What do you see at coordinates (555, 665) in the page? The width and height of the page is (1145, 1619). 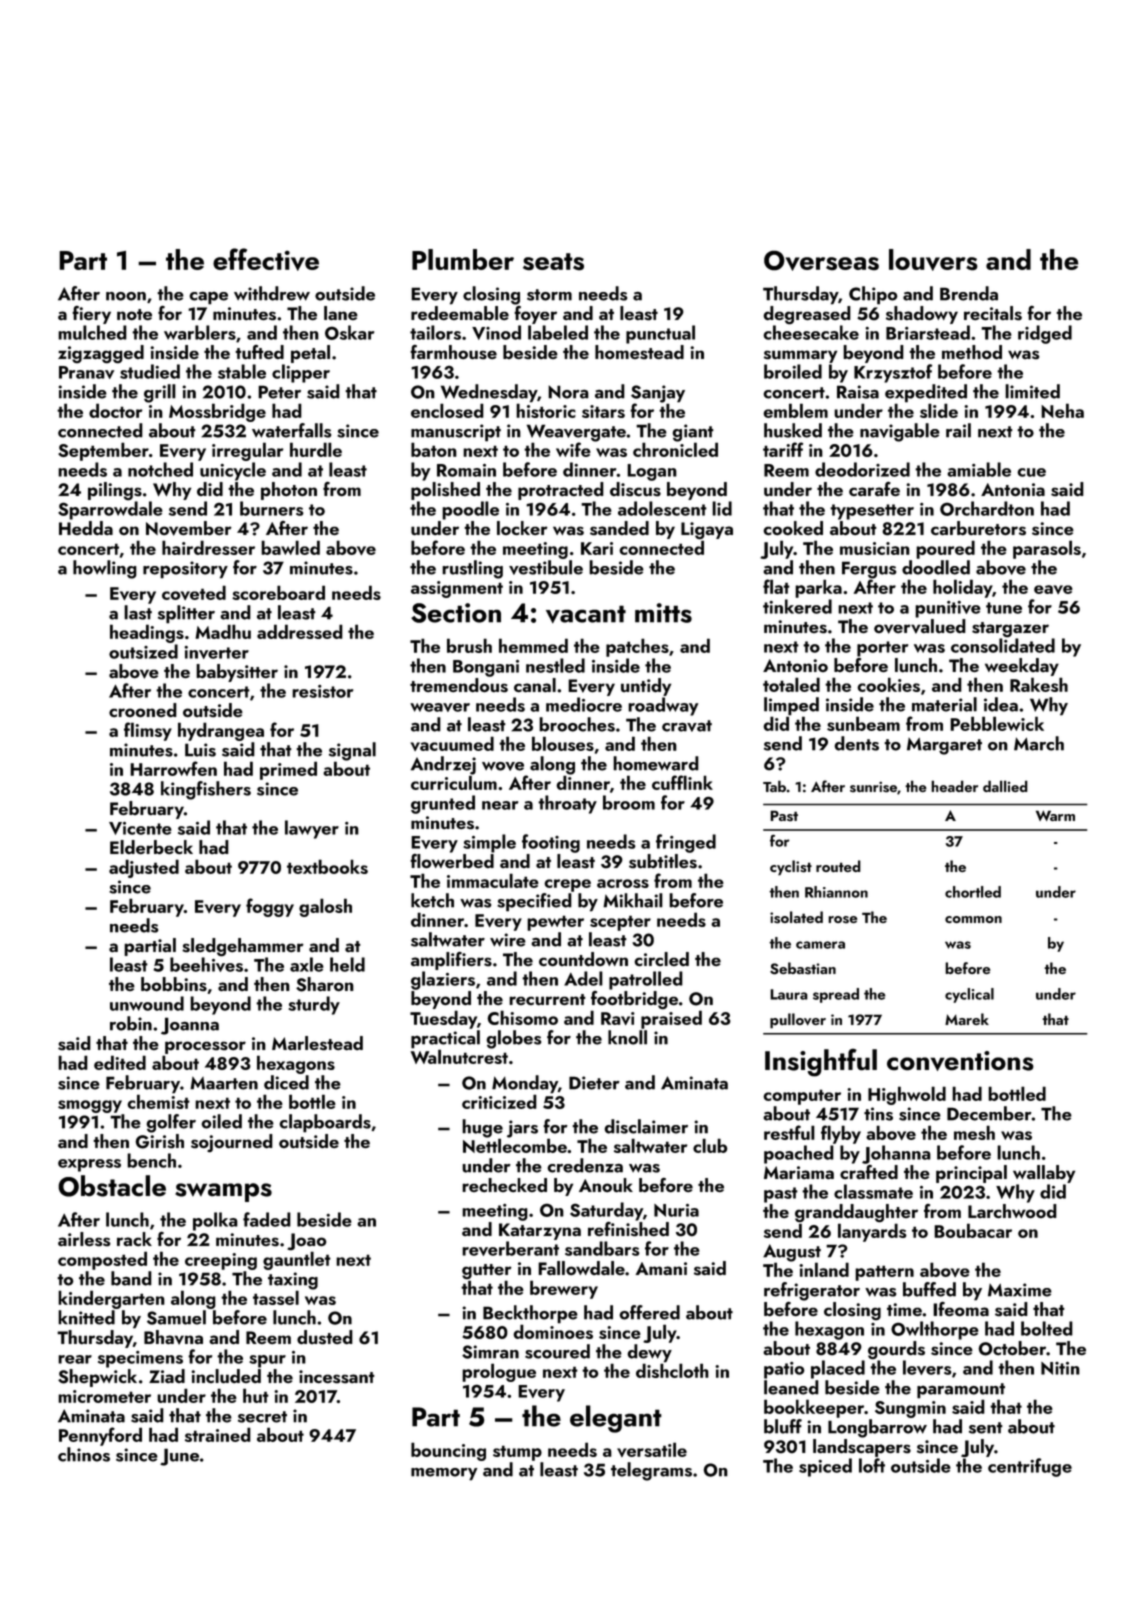 I see `nestled` at bounding box center [555, 665].
